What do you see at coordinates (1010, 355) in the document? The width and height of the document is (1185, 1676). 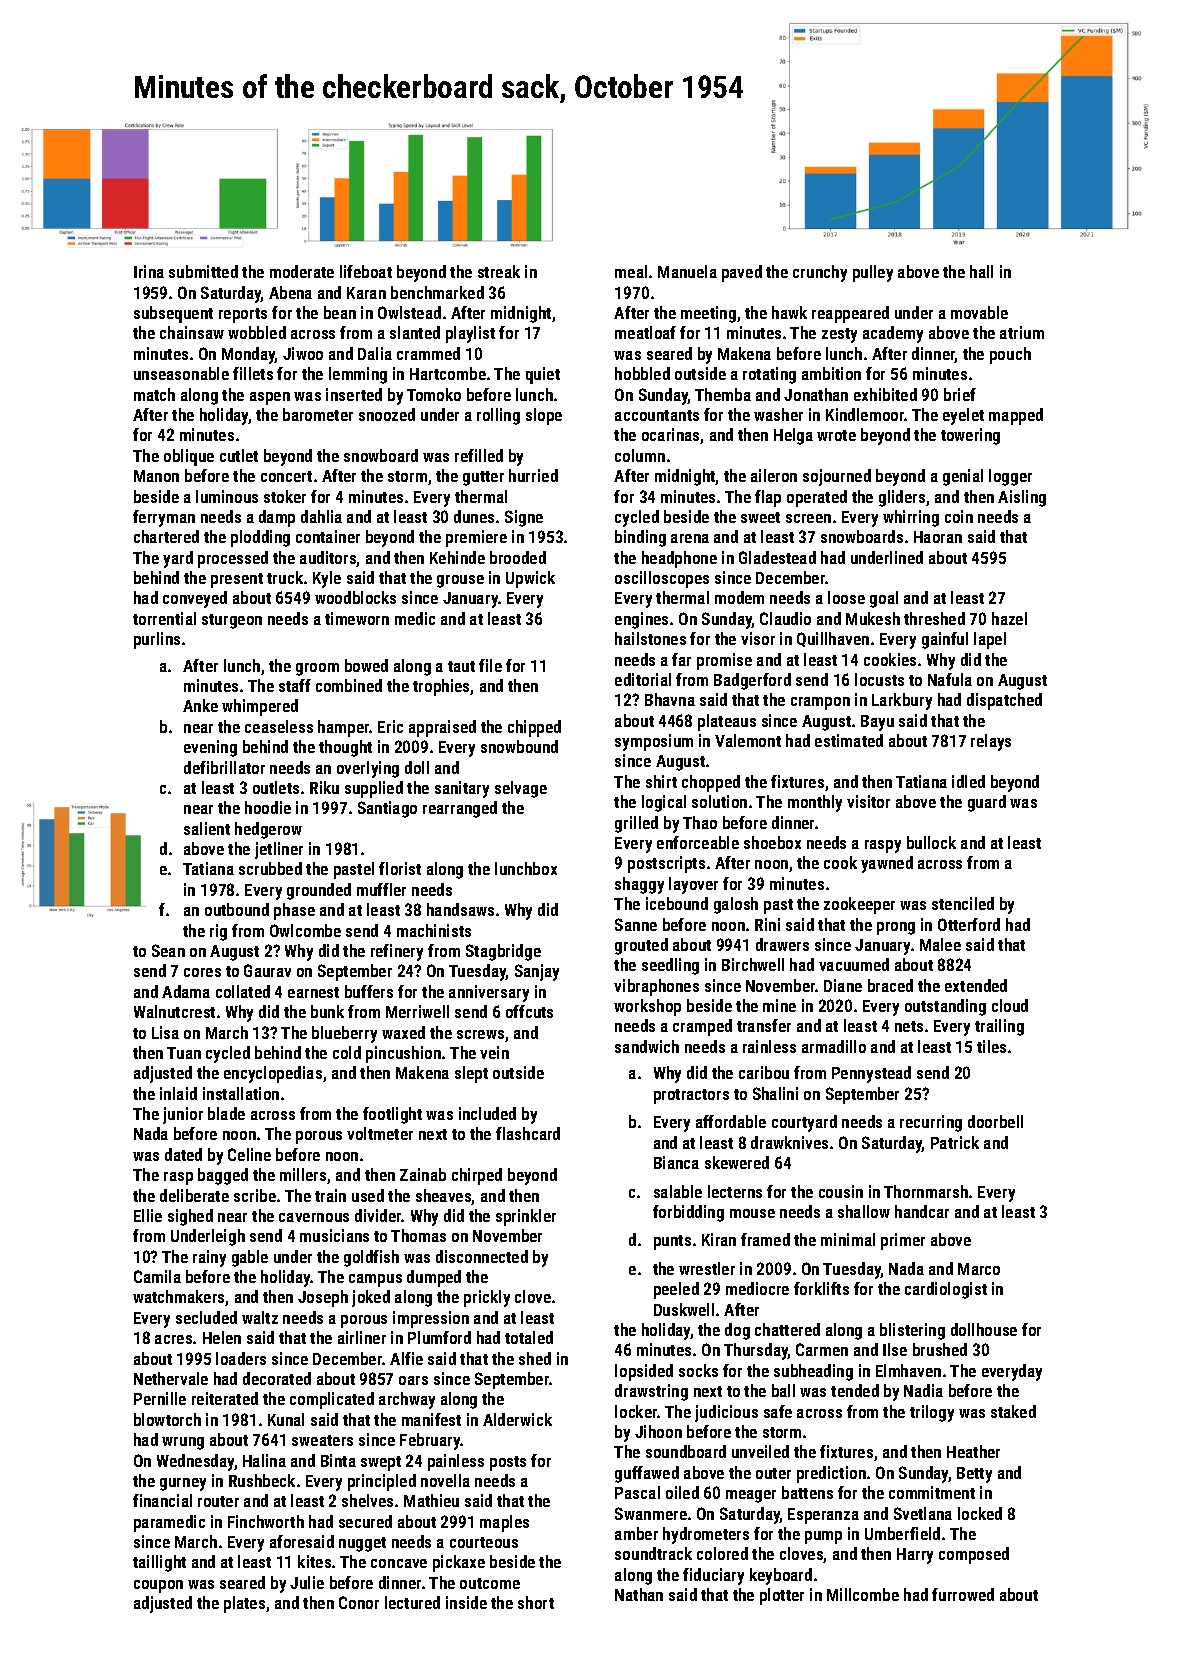 I see `pouch` at bounding box center [1010, 355].
